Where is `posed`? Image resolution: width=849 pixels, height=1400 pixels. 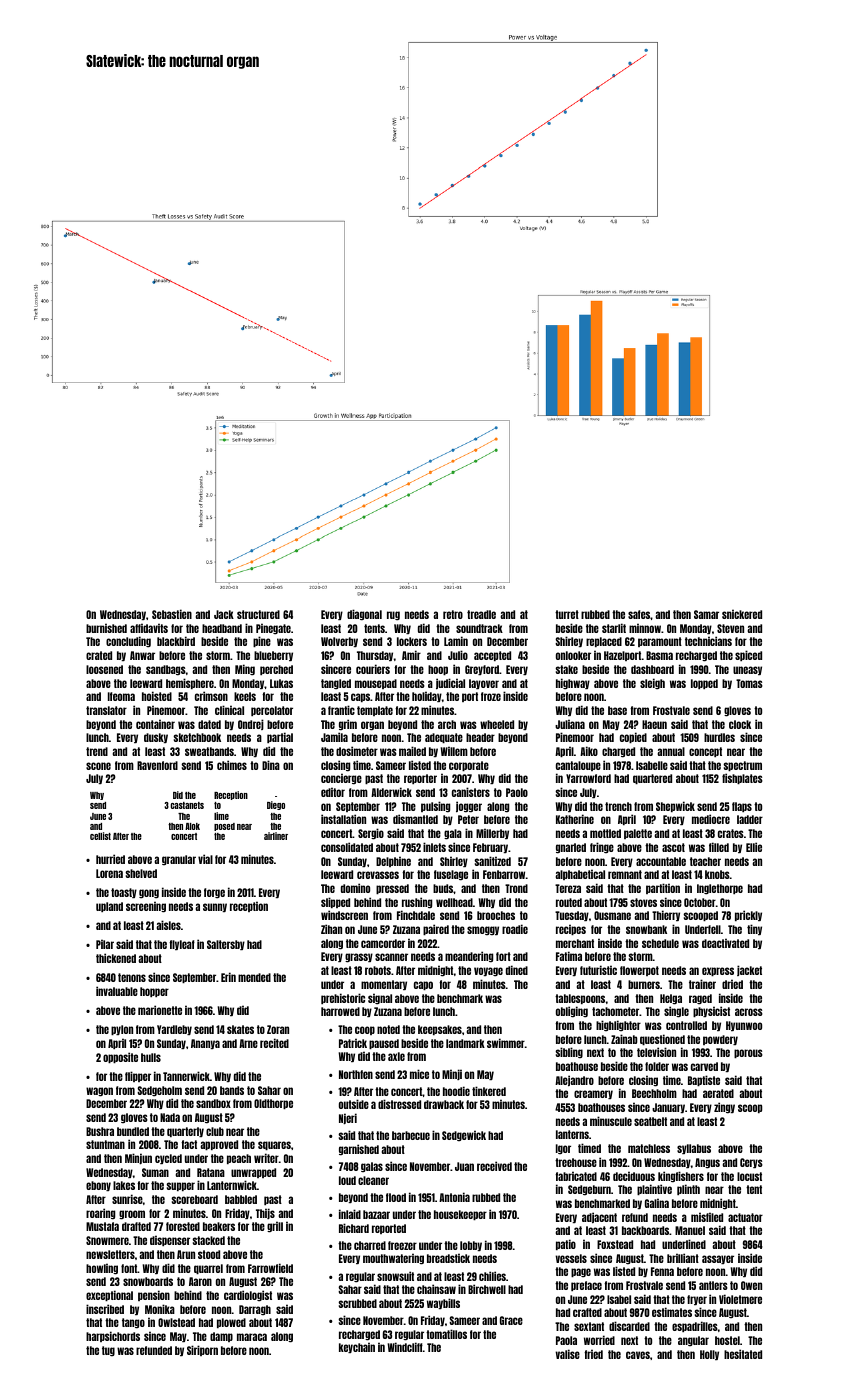
posed is located at coordinates (224, 827).
